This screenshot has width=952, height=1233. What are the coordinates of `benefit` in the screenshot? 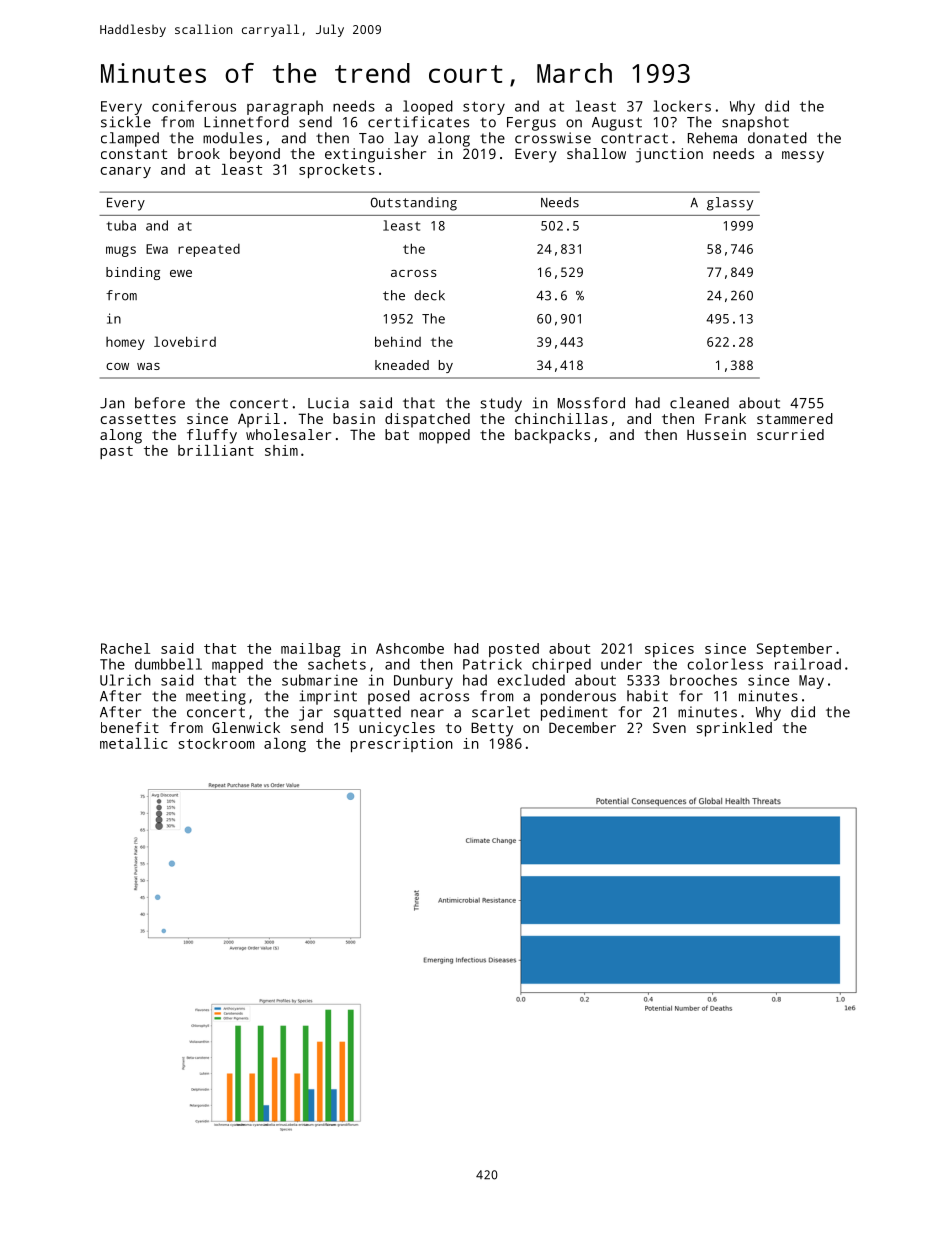 It's located at (130, 727).
